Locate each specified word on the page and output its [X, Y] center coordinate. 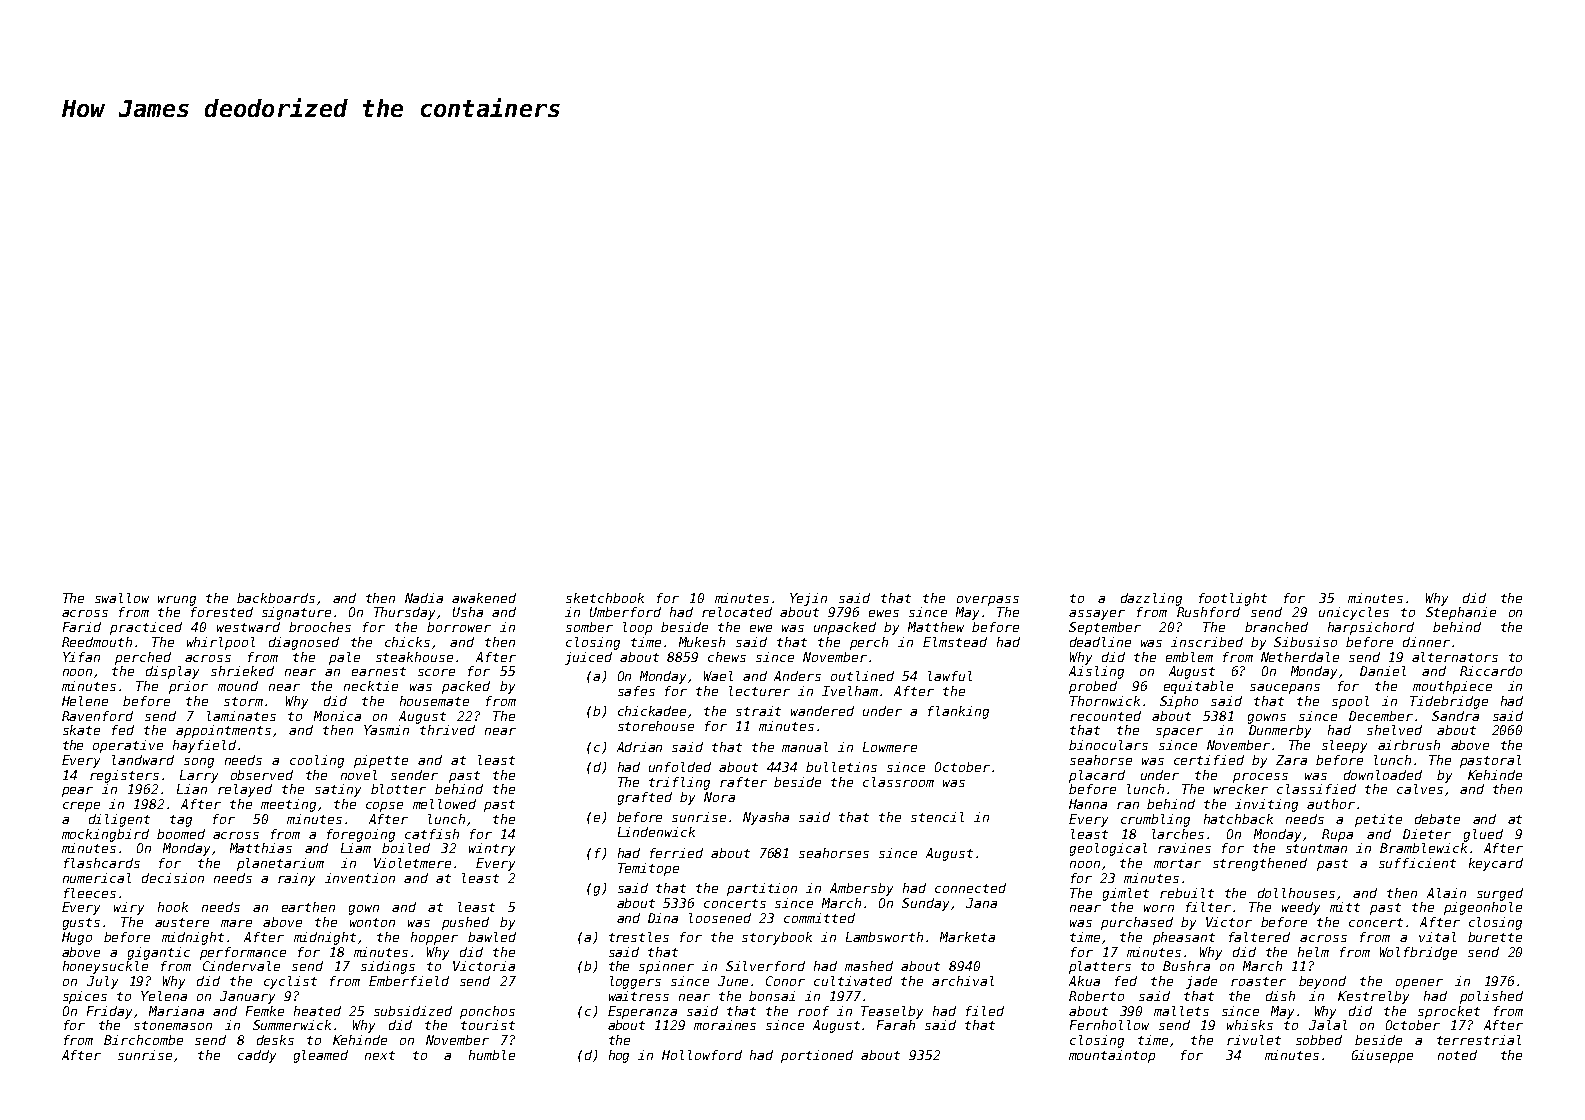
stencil [937, 817]
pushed [465, 923]
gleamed [321, 1056]
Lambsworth [884, 937]
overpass [988, 601]
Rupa [1337, 835]
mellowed [444, 804]
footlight [1233, 599]
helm [1313, 952]
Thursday [404, 613]
